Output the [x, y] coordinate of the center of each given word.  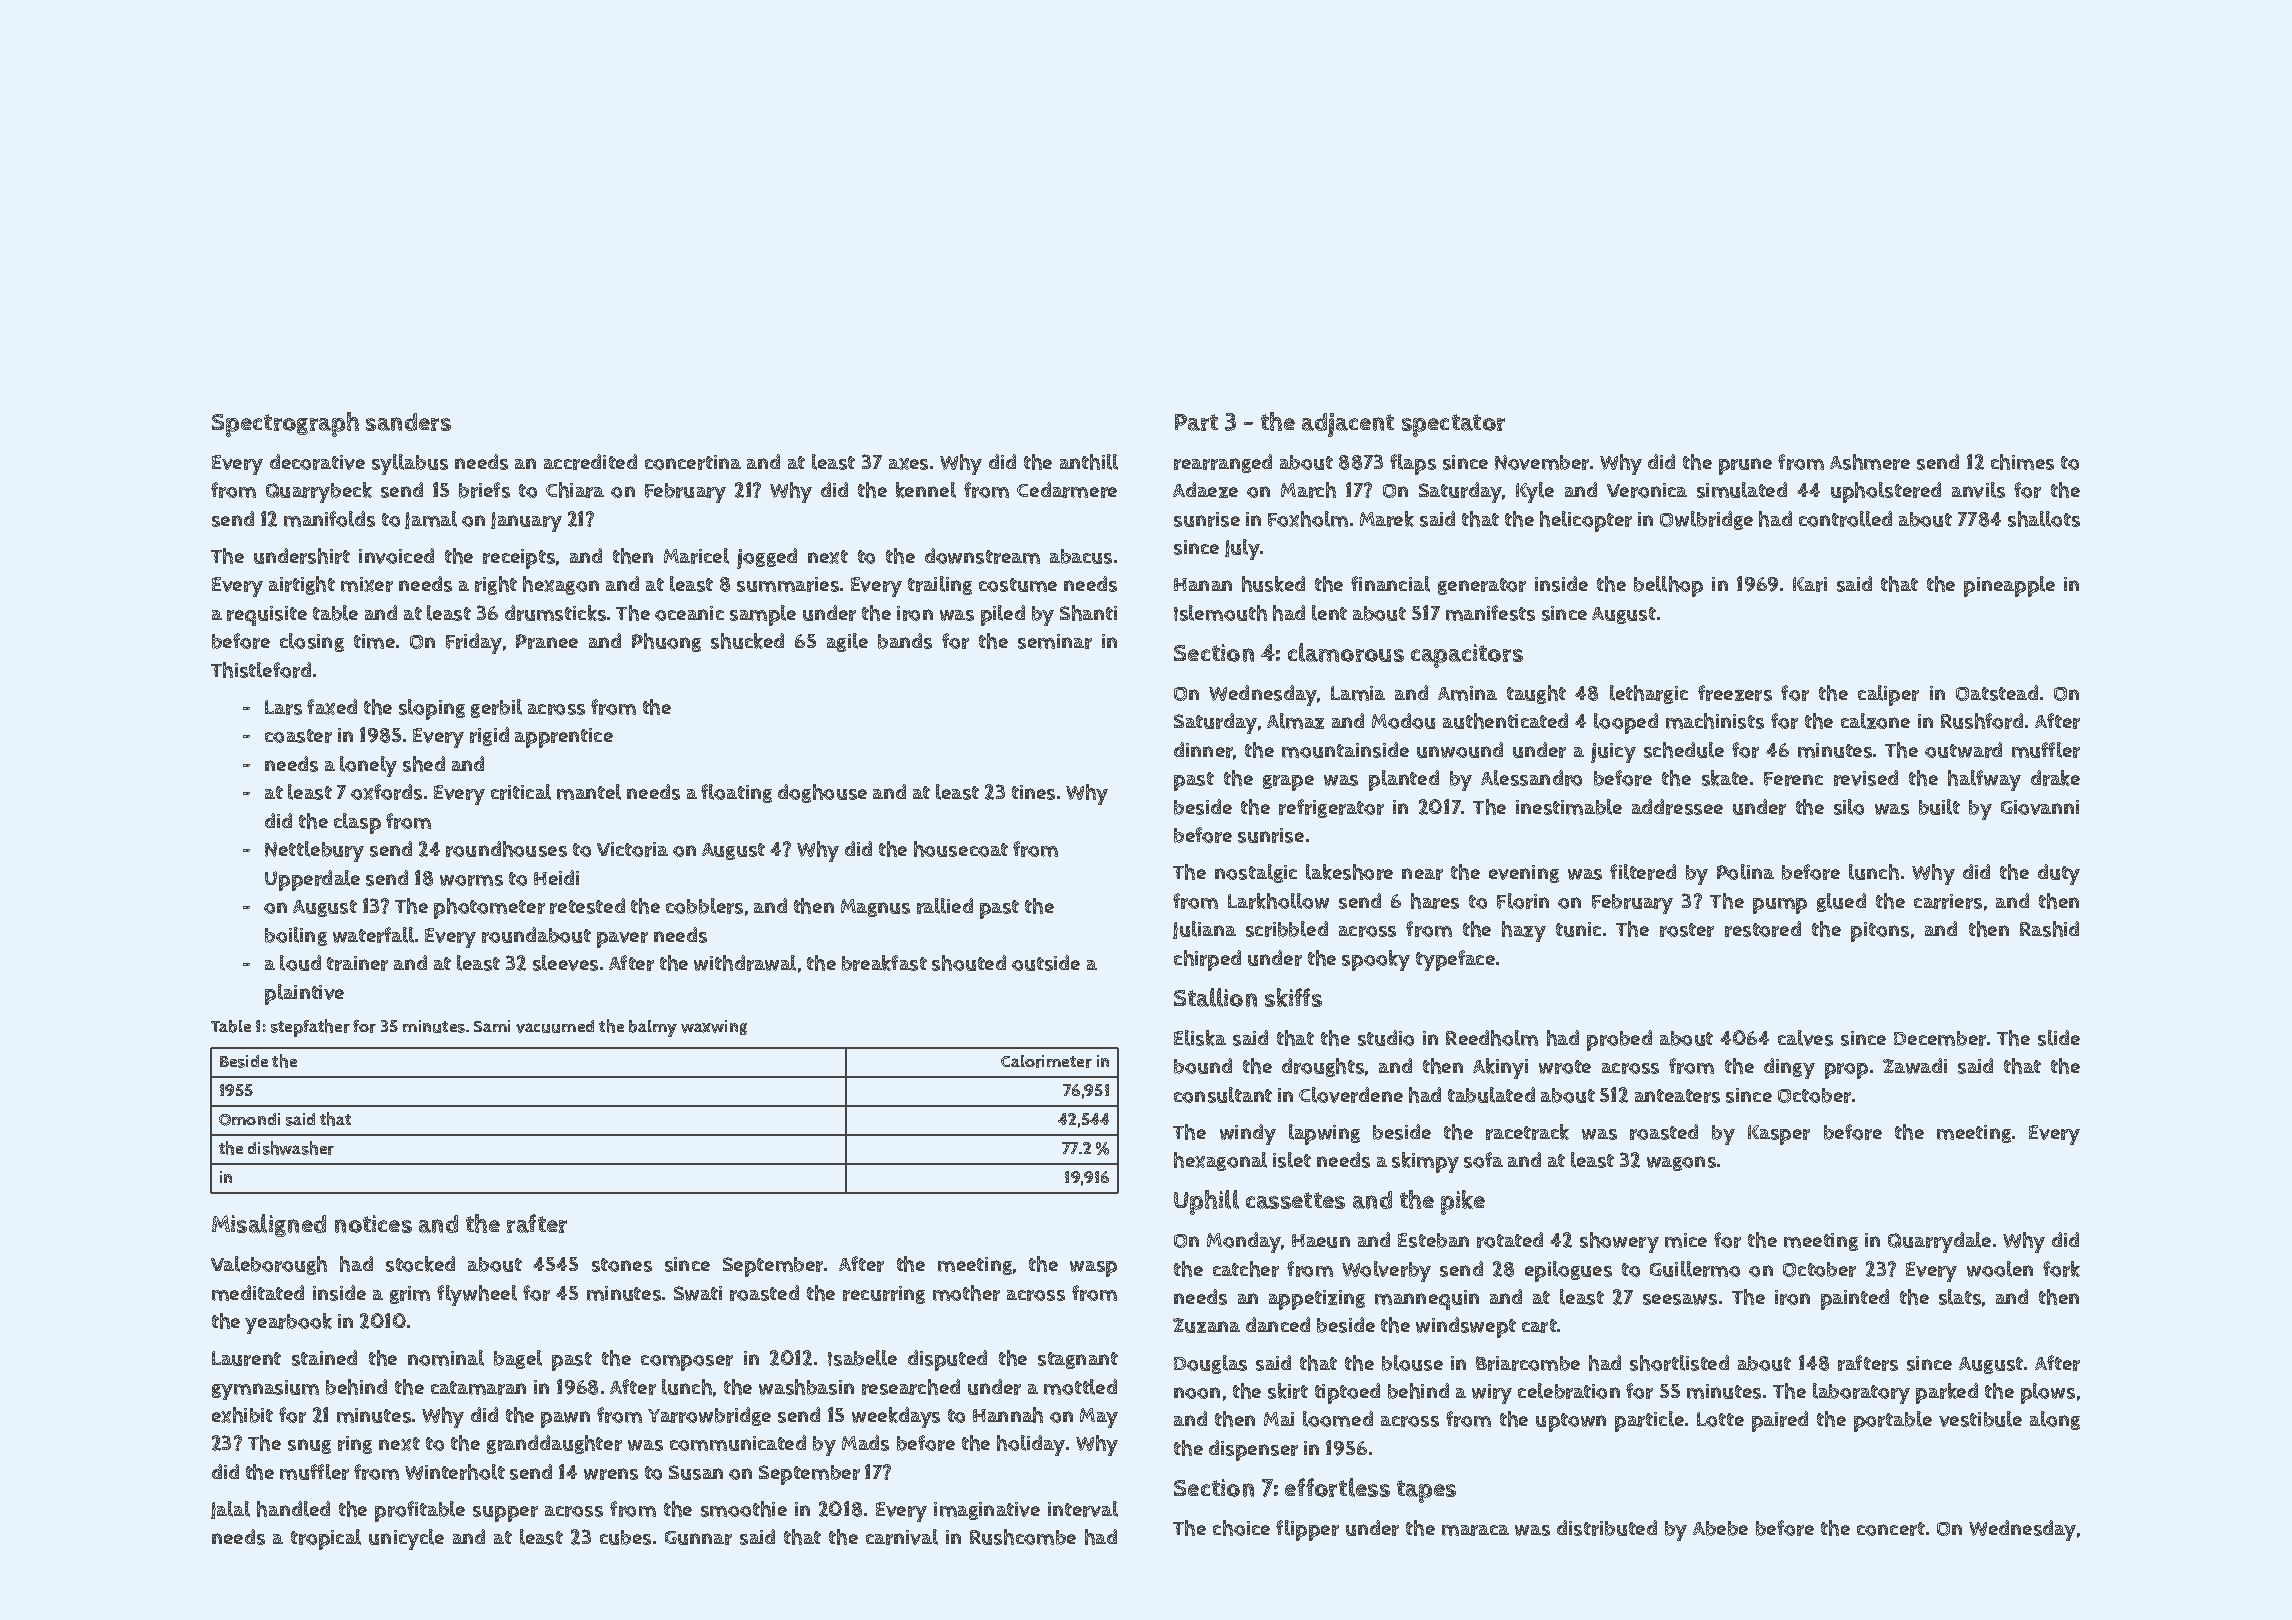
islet [1292, 1160]
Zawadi [1915, 1066]
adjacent [1348, 425]
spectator [1453, 425]
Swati [698, 1293]
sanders [408, 422]
